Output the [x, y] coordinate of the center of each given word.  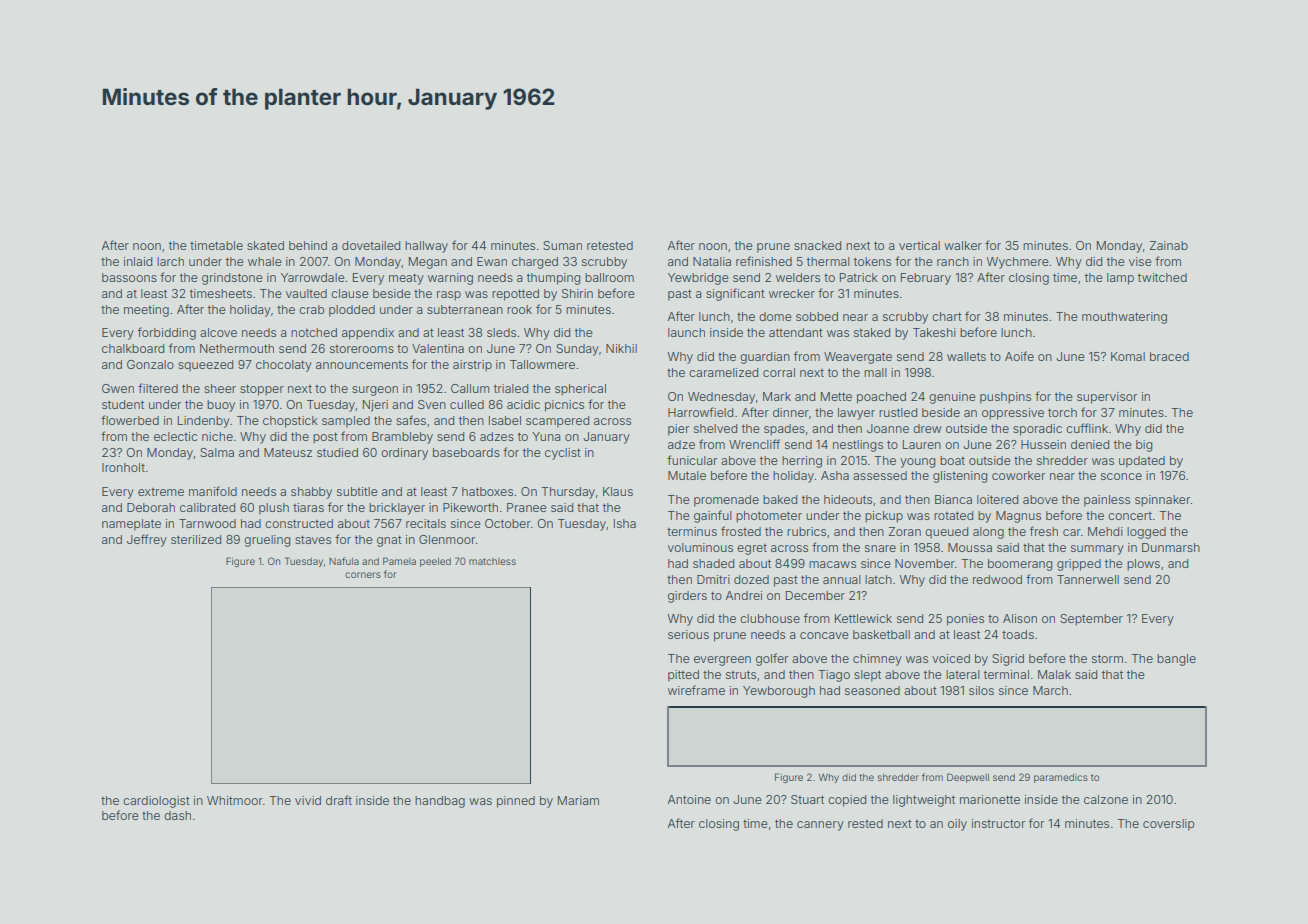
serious [688, 634]
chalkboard [133, 348]
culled [467, 404]
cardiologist [156, 802]
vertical [919, 245]
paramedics [1061, 778]
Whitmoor [235, 800]
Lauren [922, 444]
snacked [817, 245]
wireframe [696, 690]
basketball [881, 634]
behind [308, 245]
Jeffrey [147, 540]
